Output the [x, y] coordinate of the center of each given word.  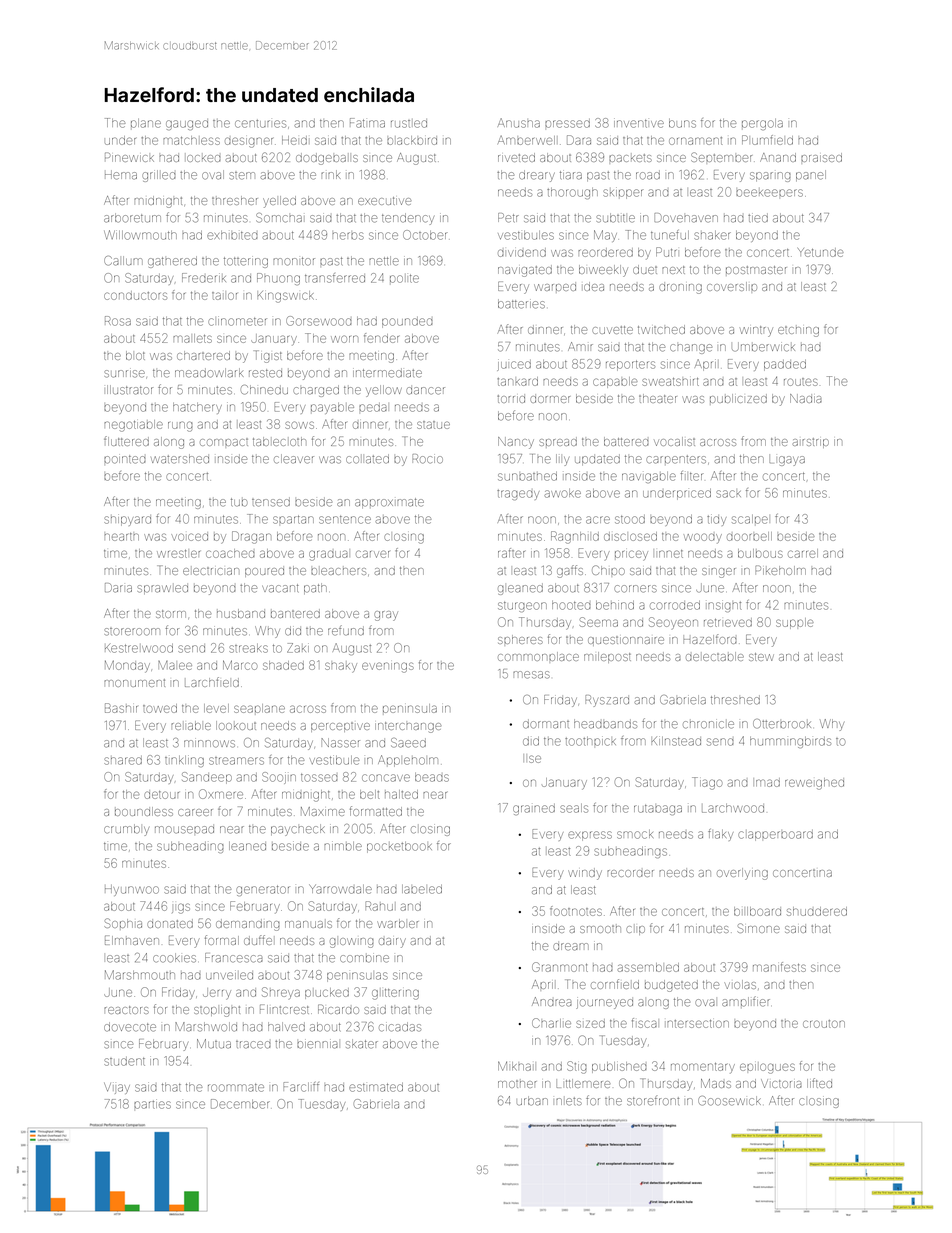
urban [532, 1101]
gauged [187, 125]
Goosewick [729, 1101]
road [648, 175]
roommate [236, 1088]
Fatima [367, 123]
